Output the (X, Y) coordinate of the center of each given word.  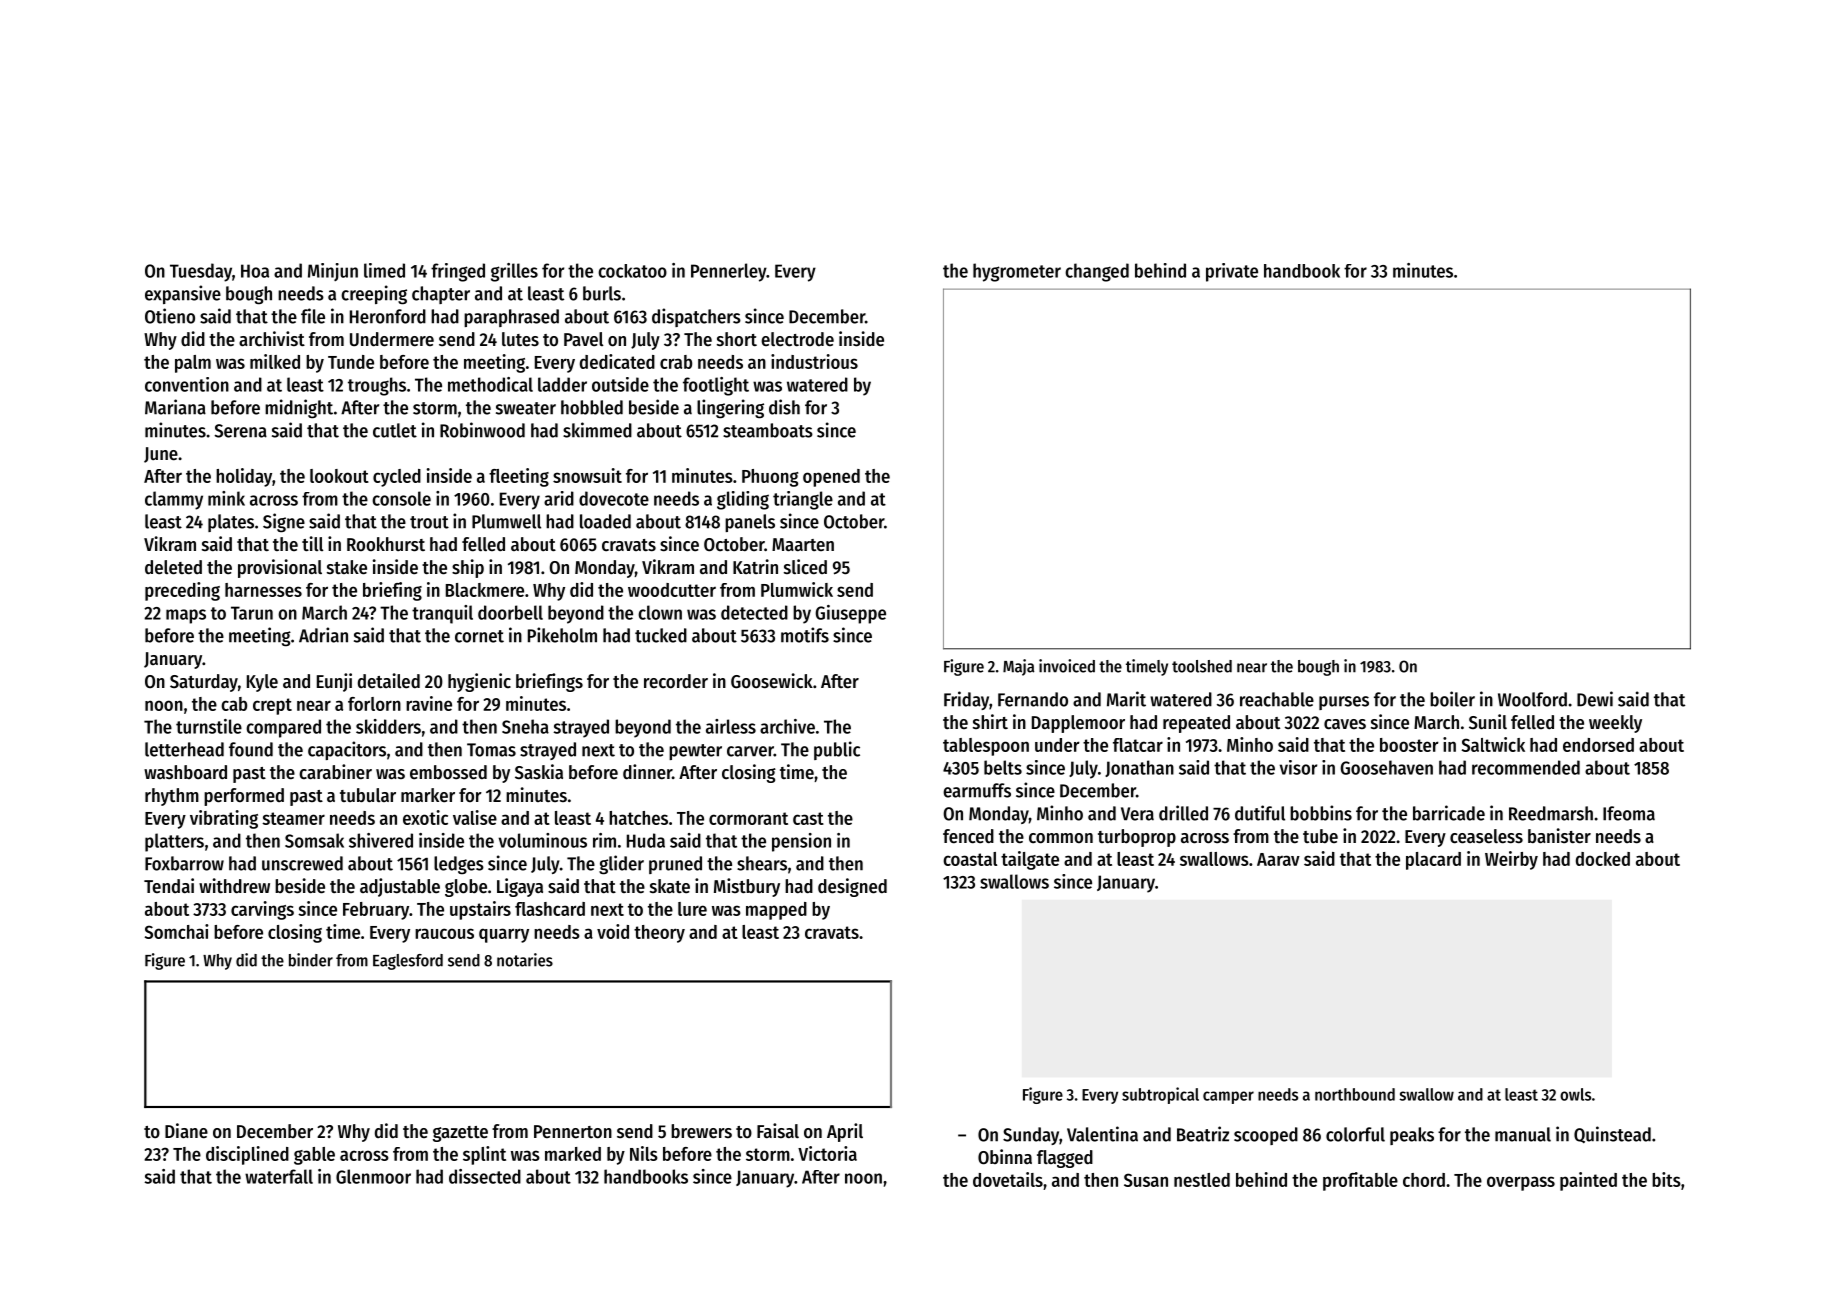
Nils (644, 1153)
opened (831, 478)
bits (1666, 1179)
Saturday (204, 683)
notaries (525, 960)
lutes (520, 339)
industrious (814, 361)
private (1232, 272)
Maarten (803, 544)
